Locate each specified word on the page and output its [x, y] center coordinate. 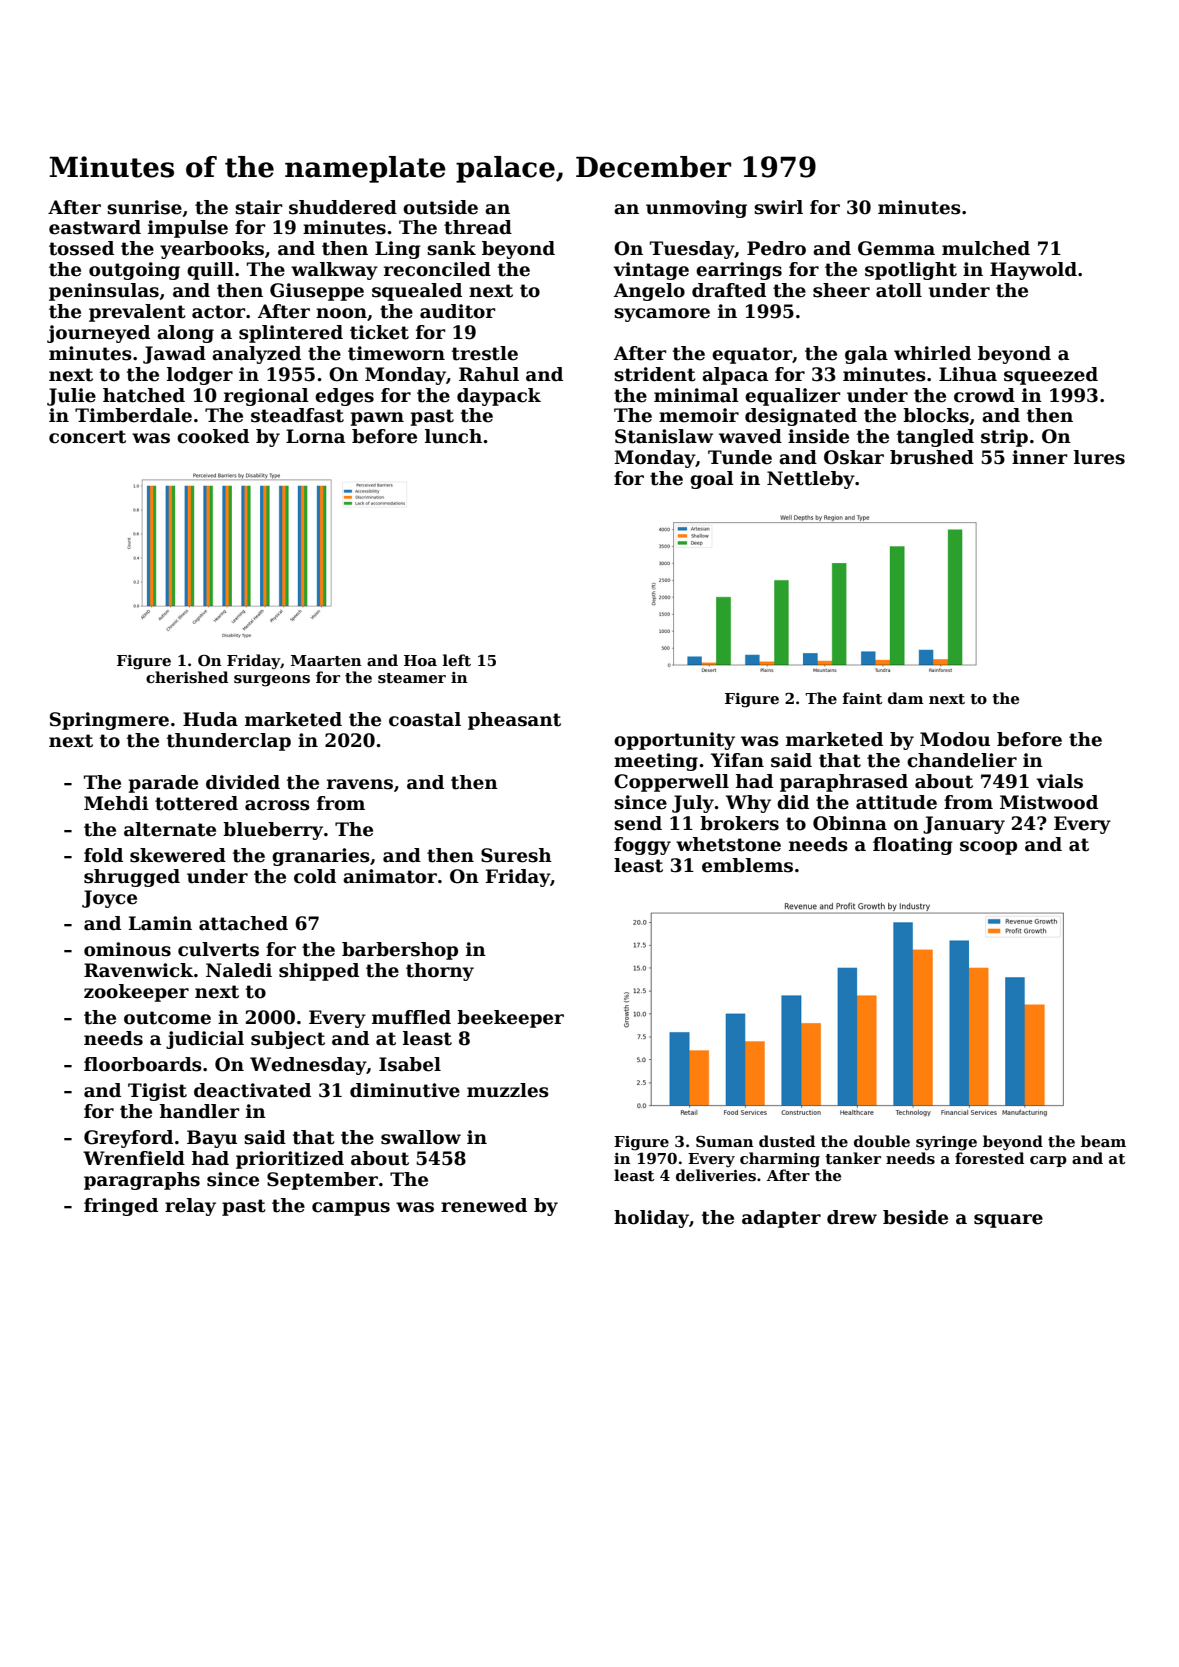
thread [478, 227]
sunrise [144, 207]
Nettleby [811, 480]
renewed [484, 1205]
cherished [187, 677]
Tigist [157, 1092]
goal [712, 480]
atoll [899, 290]
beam [1103, 1141]
